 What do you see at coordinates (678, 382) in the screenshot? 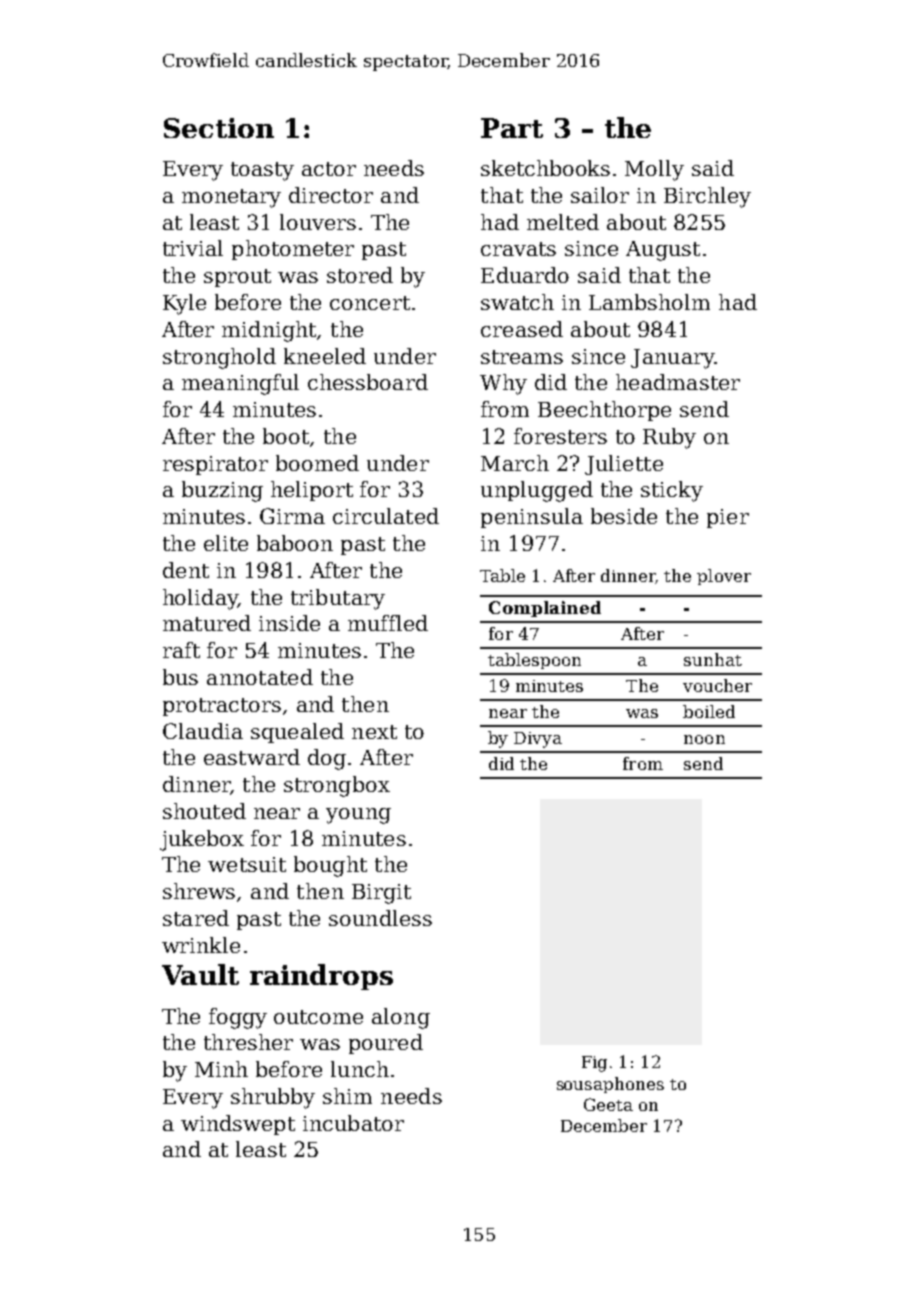
I see `headmaster` at bounding box center [678, 382].
